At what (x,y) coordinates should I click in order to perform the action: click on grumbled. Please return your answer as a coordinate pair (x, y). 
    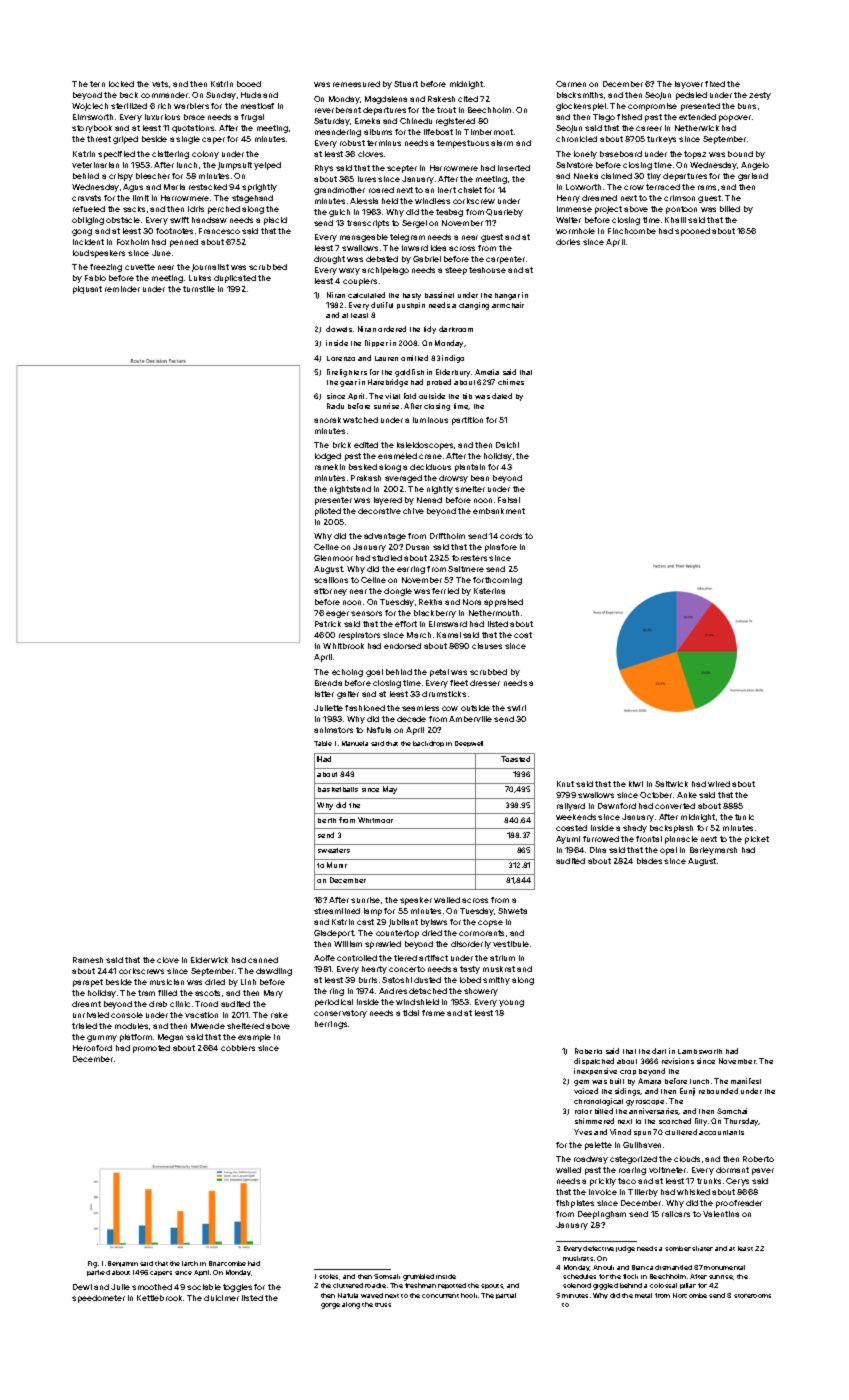
    Looking at the image, I should click on (418, 1277).
